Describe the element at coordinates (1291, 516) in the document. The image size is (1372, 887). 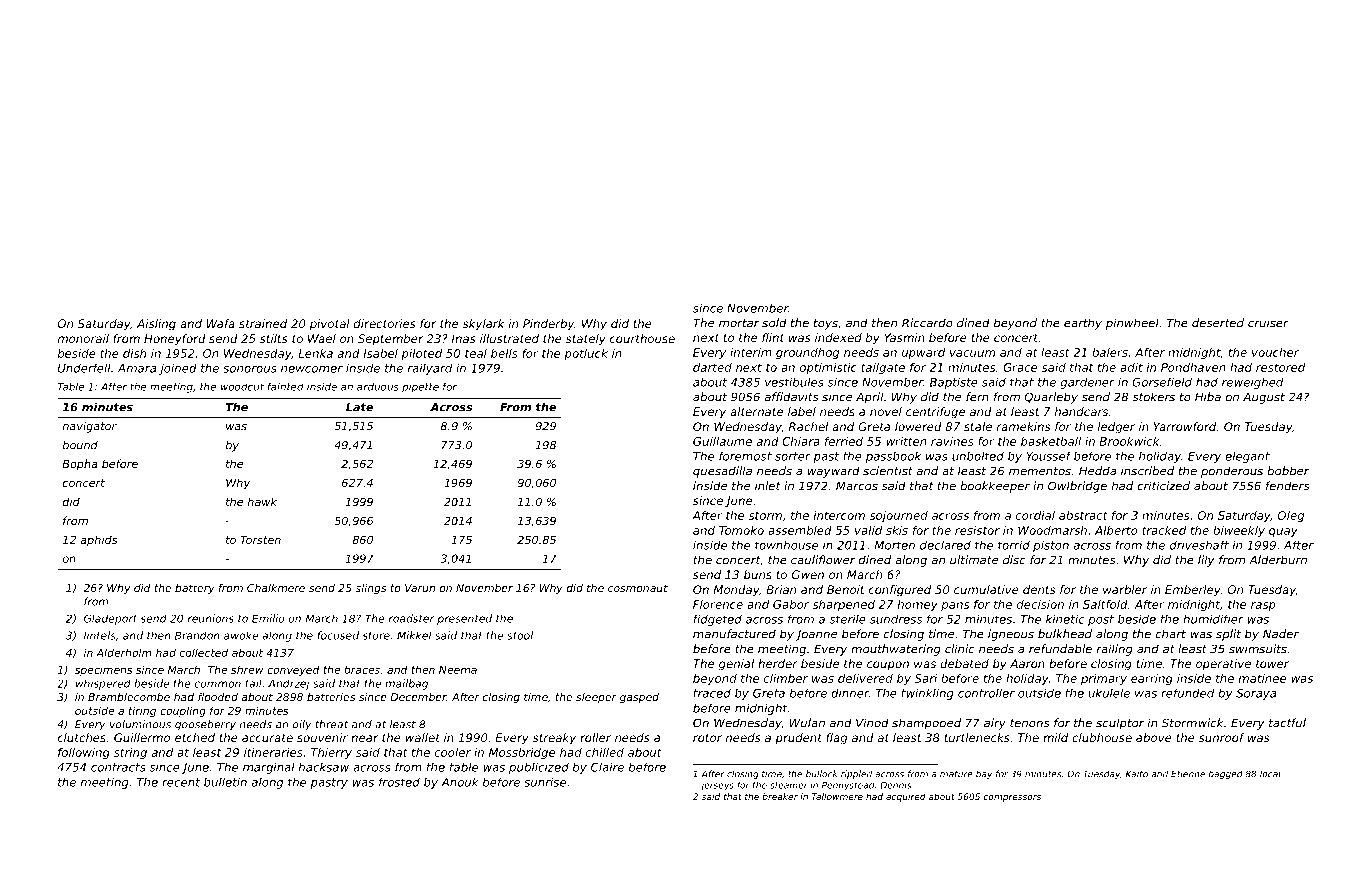
I see `Oleg` at that location.
